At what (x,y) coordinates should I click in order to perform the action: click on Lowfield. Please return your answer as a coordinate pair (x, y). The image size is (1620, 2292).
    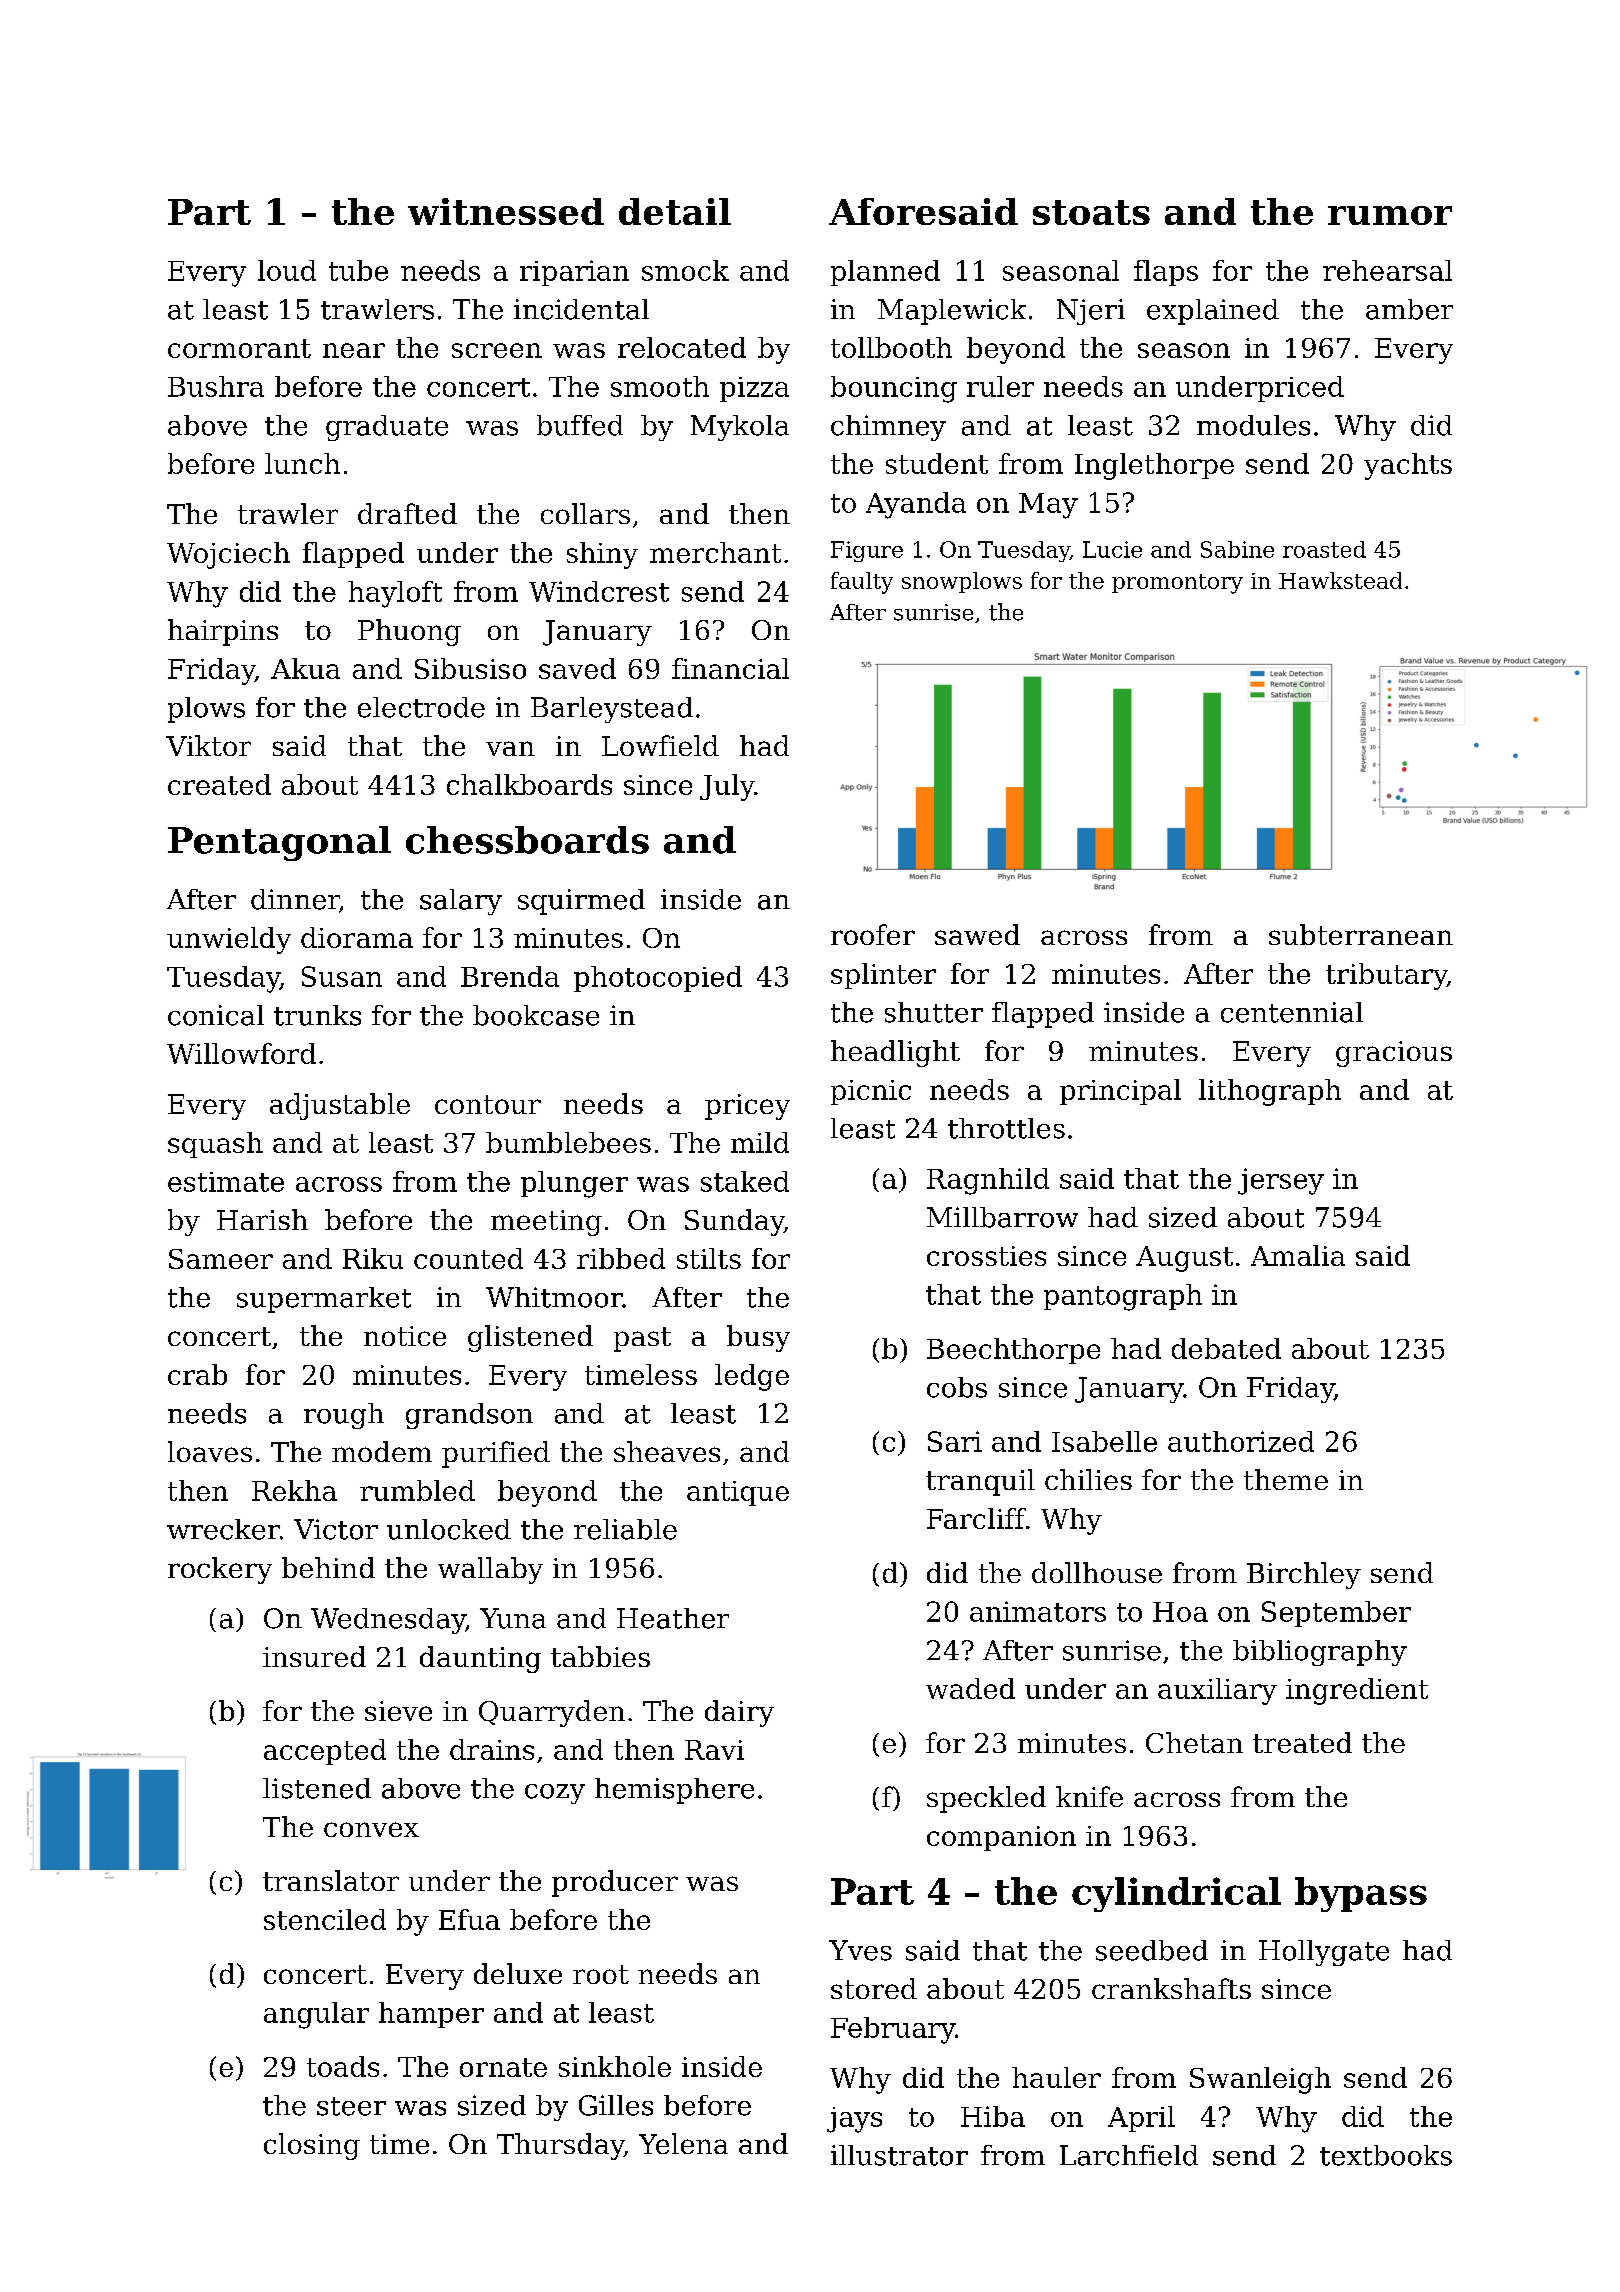
    Looking at the image, I should click on (660, 745).
